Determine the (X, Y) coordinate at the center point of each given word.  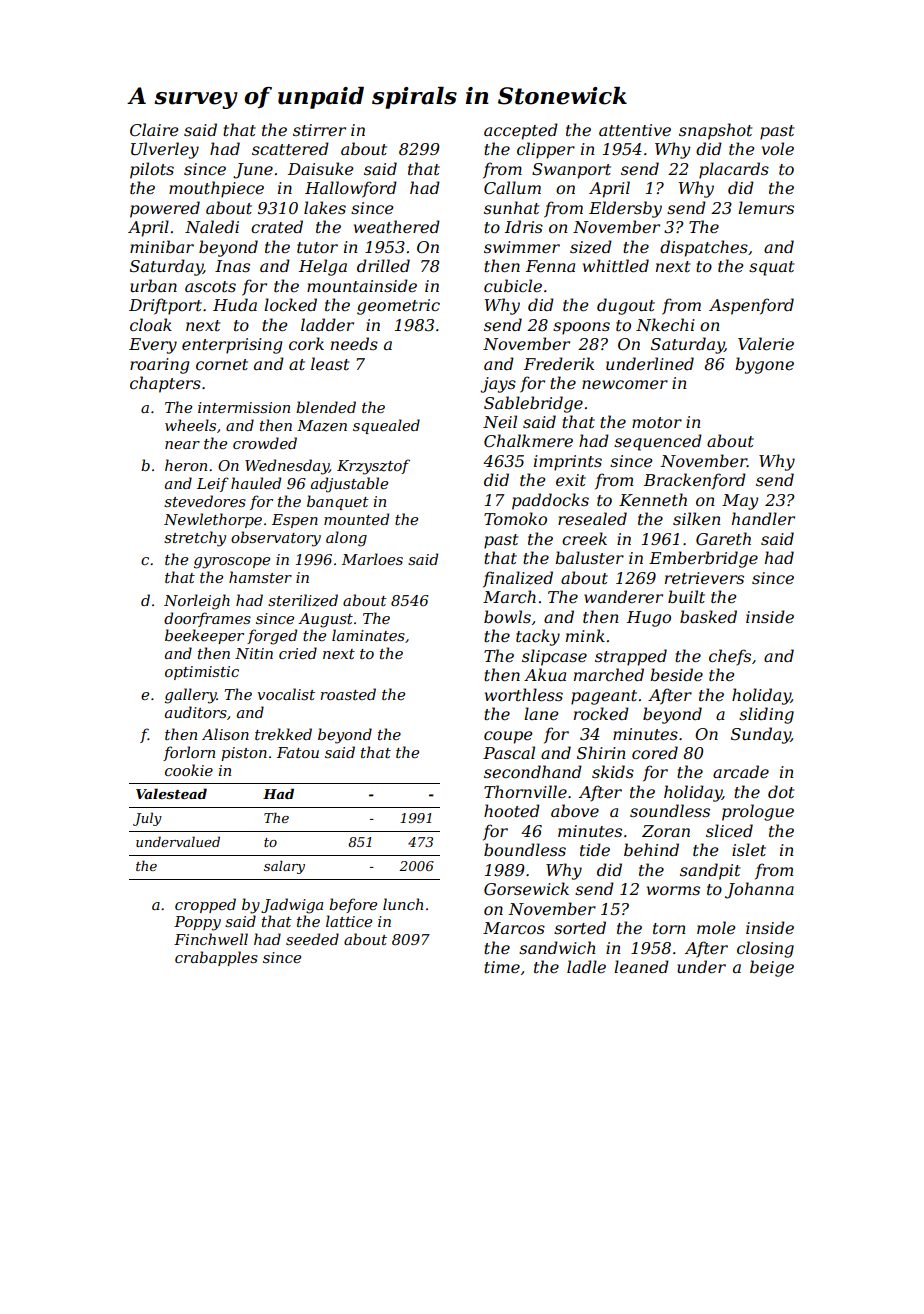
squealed (386, 426)
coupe (508, 737)
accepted (521, 131)
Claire (154, 129)
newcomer (625, 384)
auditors (196, 712)
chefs (730, 657)
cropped (205, 905)
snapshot (715, 131)
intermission (244, 407)
